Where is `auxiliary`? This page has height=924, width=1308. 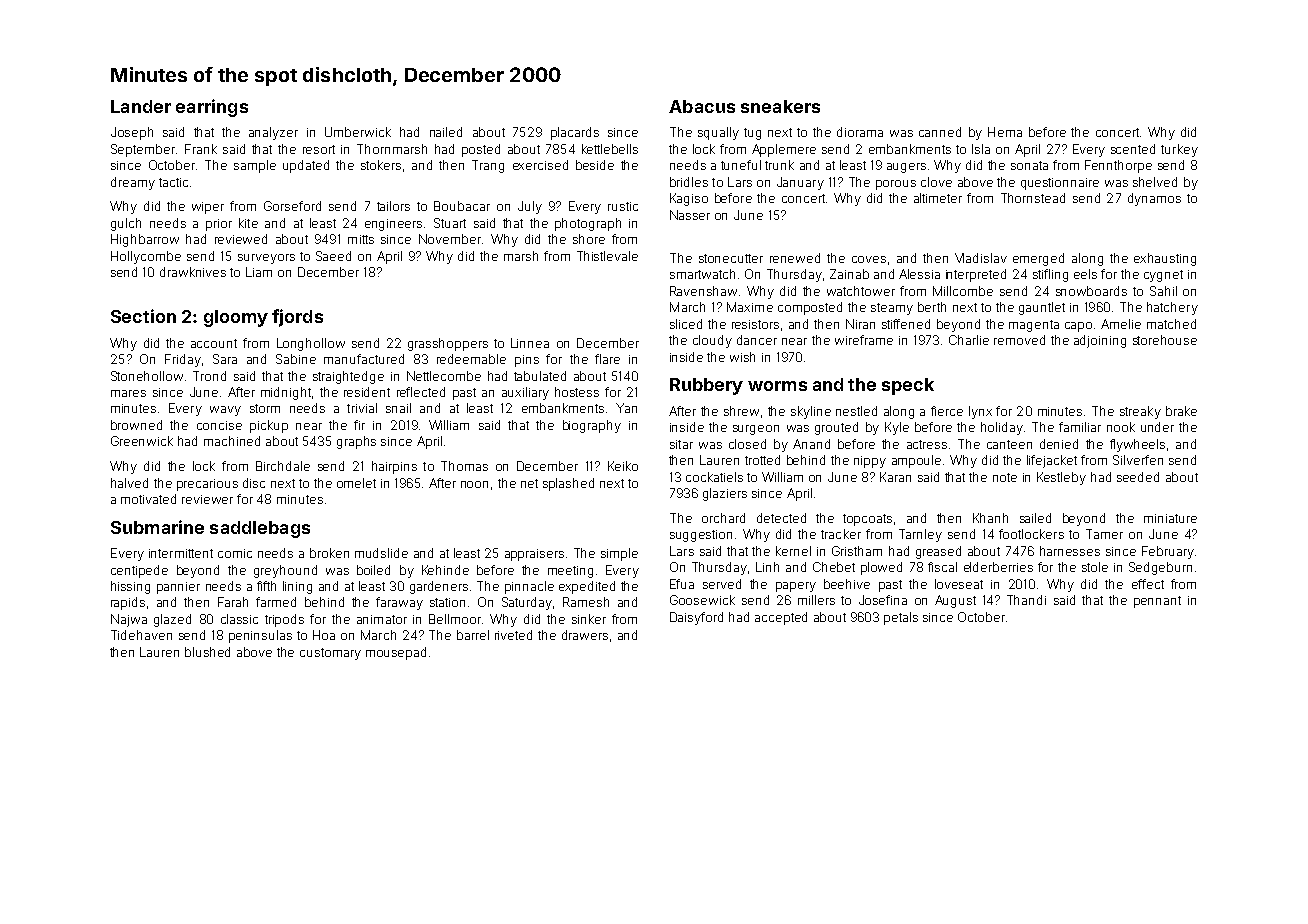 auxiliary is located at coordinates (525, 393).
